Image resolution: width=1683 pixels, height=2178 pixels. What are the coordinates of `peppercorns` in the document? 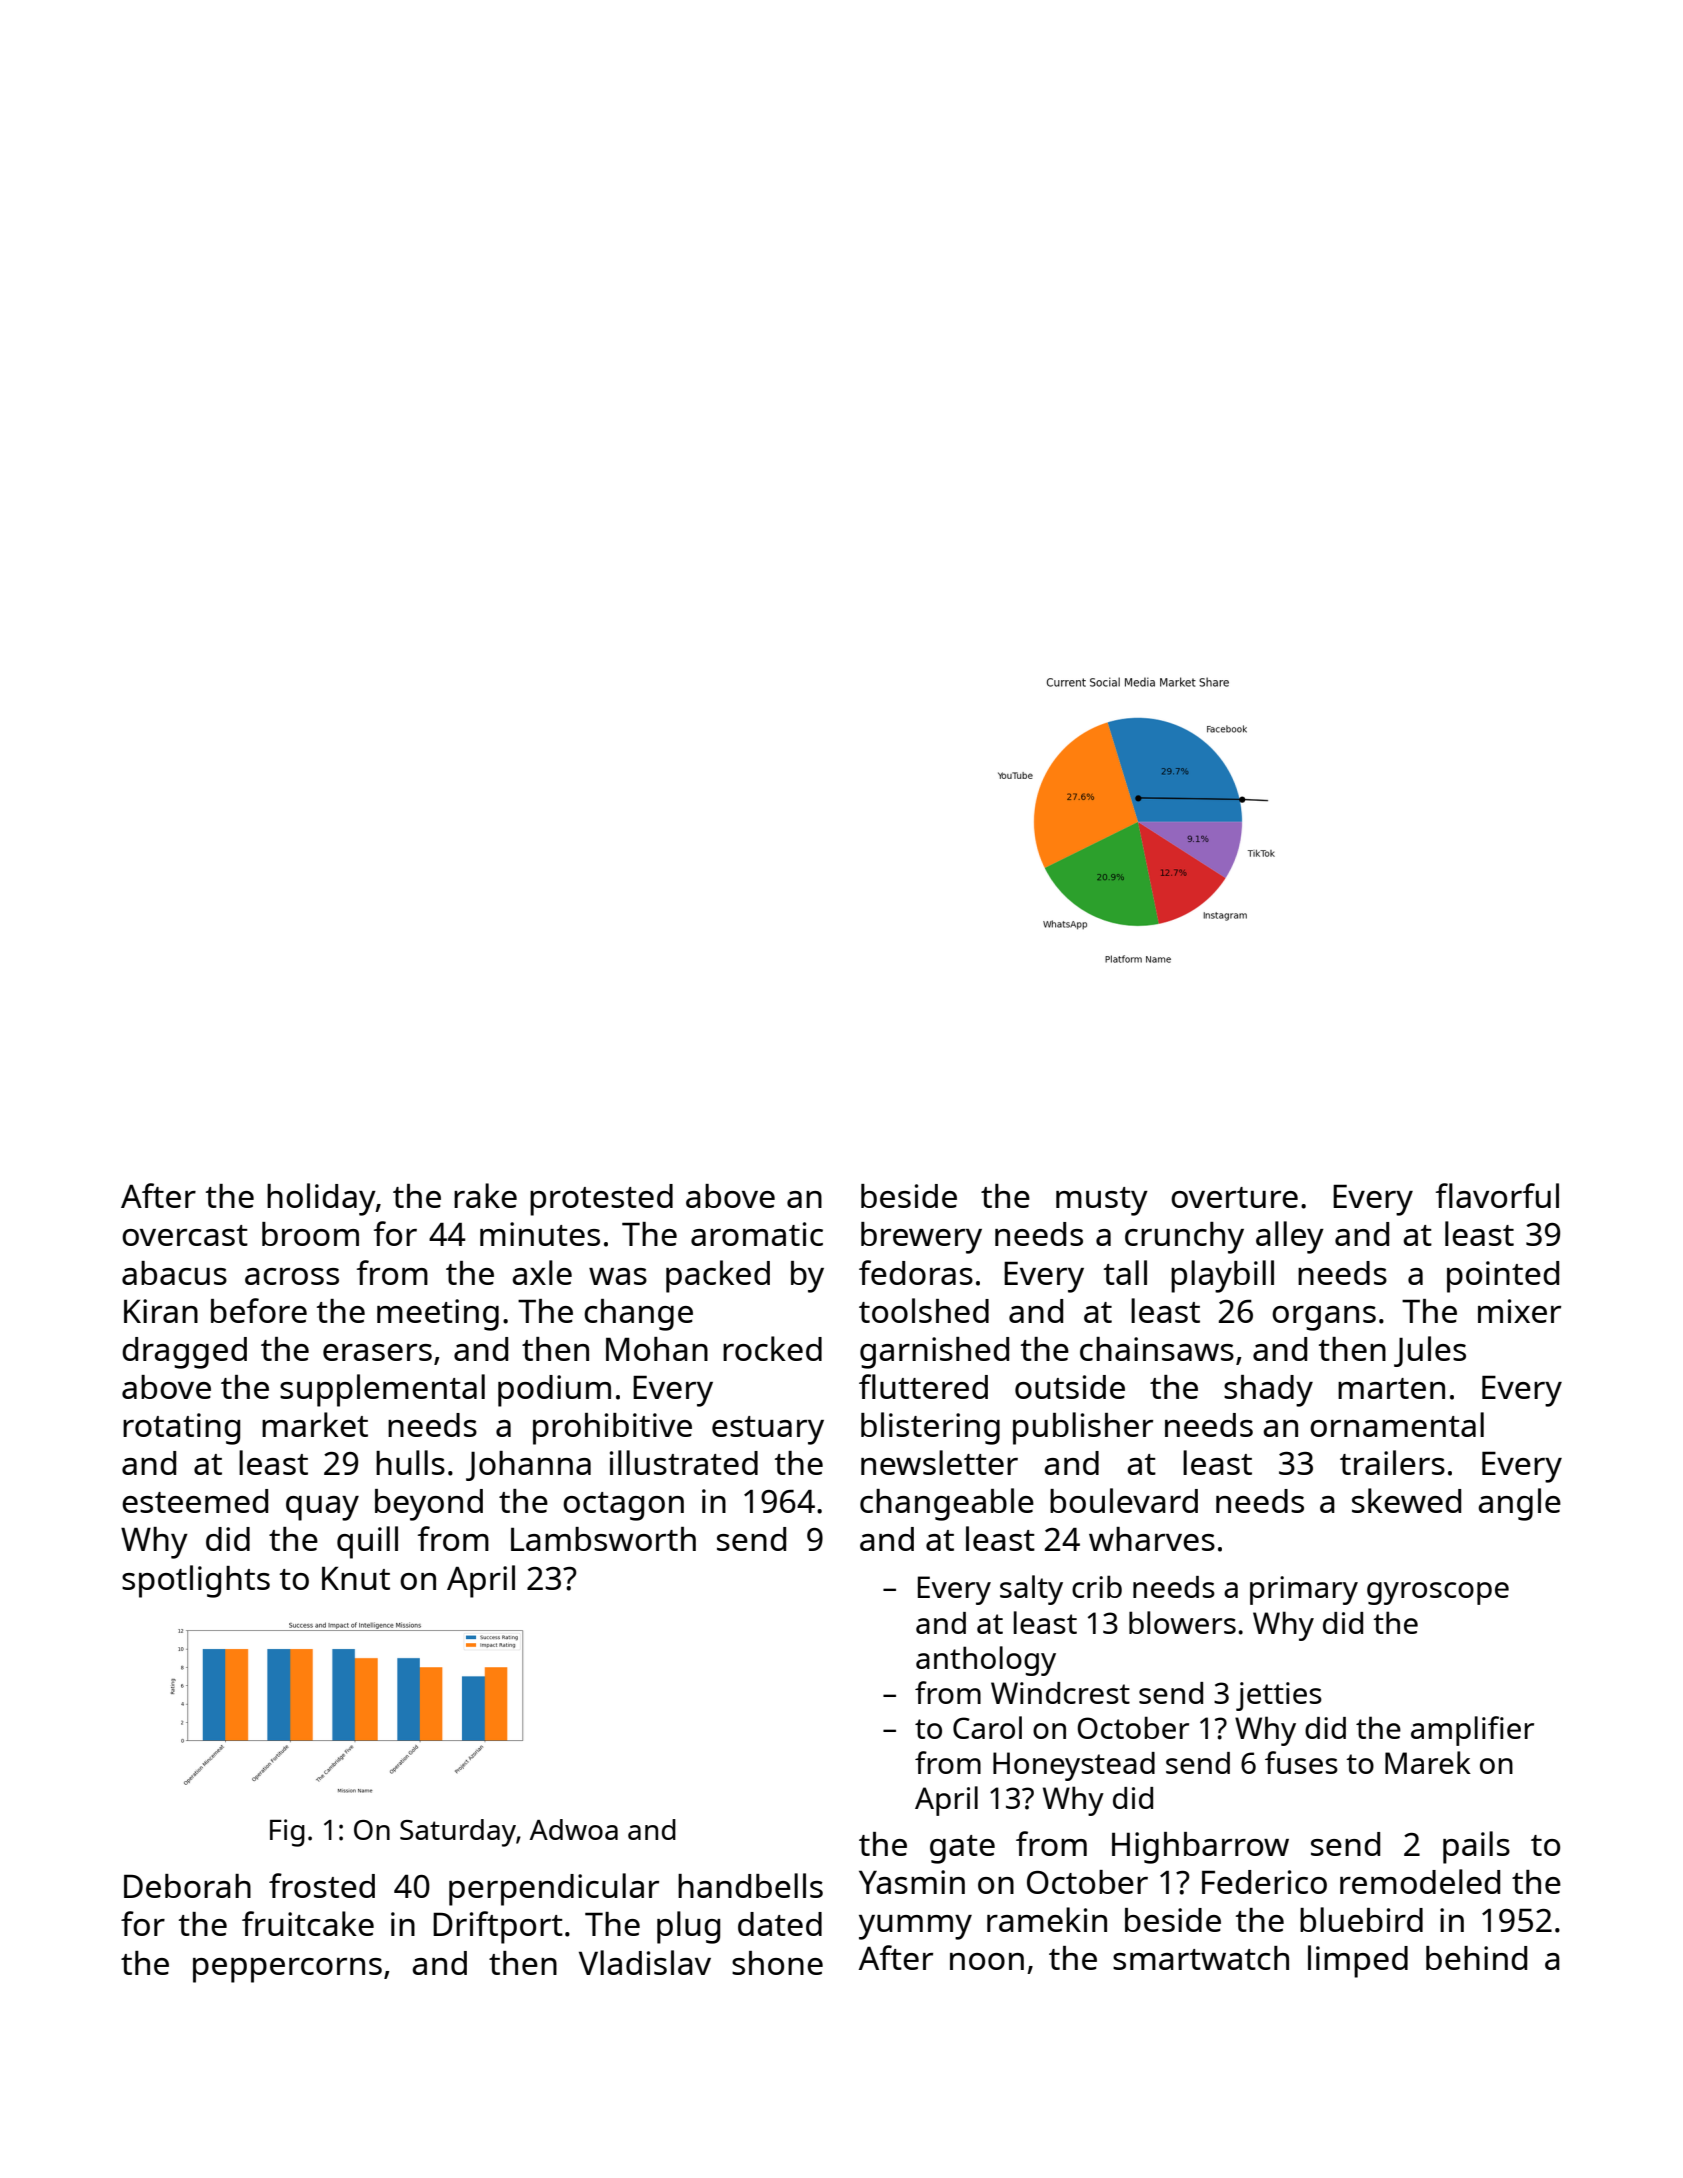 It's located at (287, 1970).
